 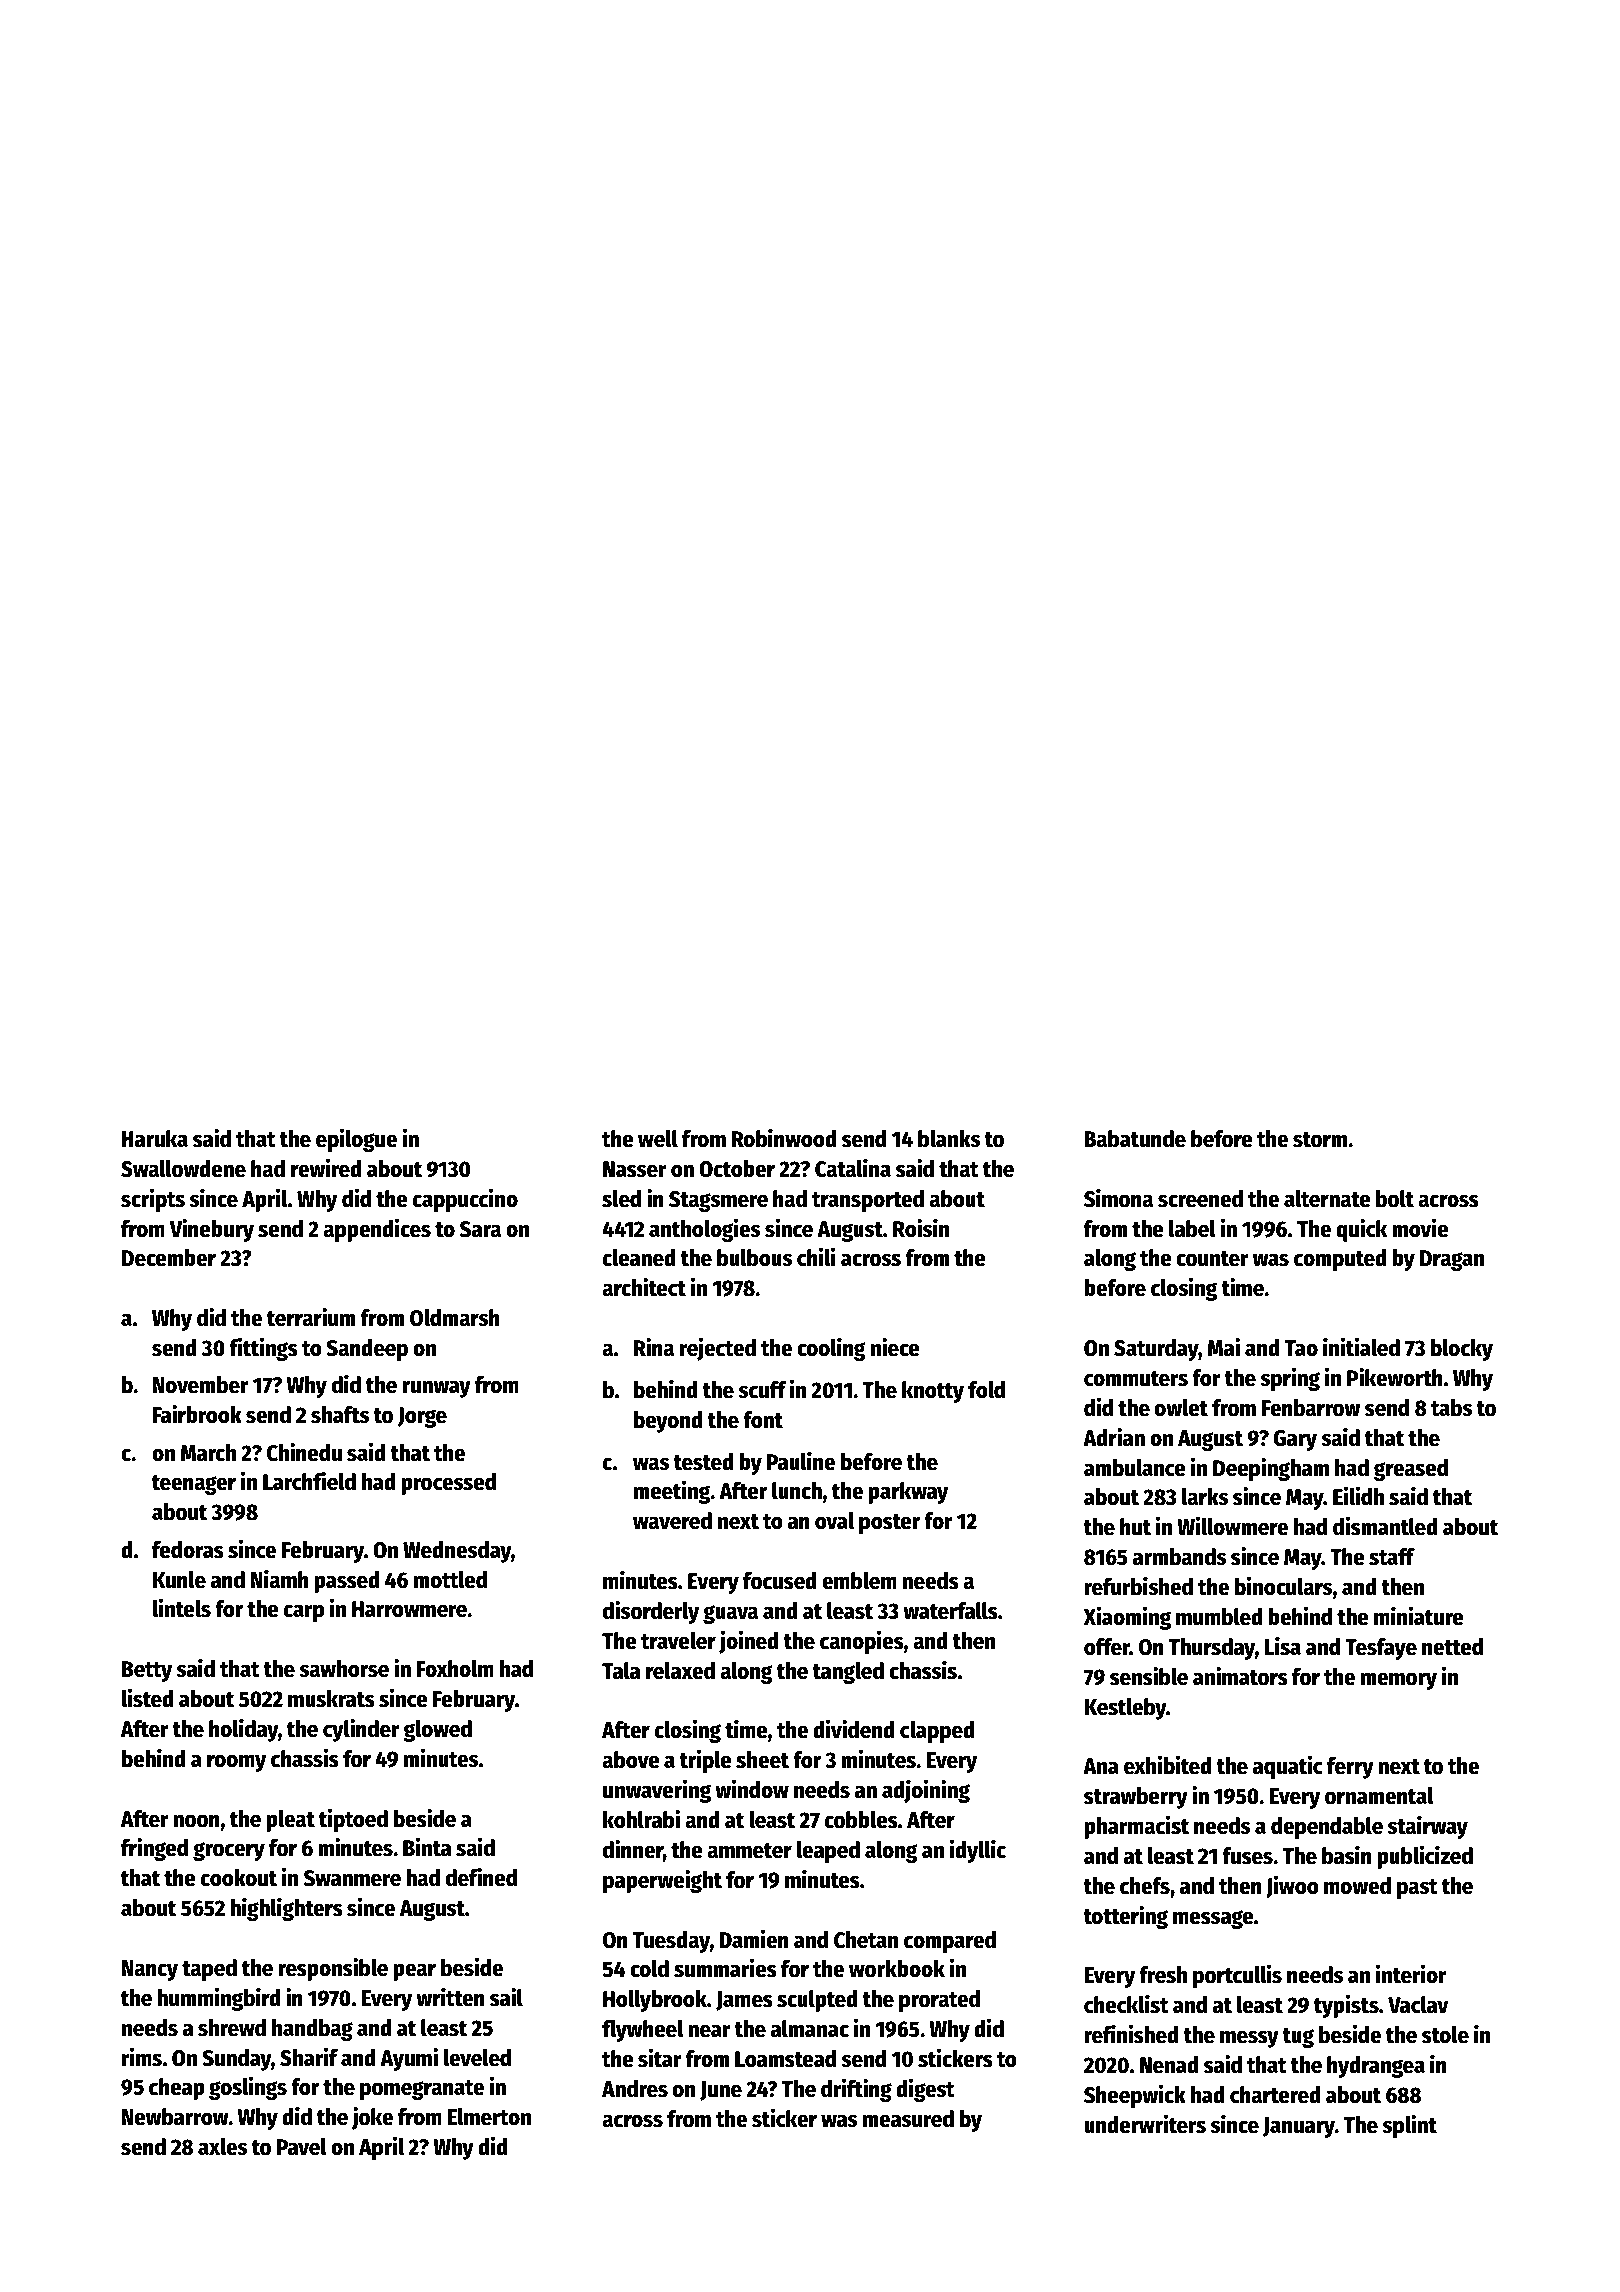 What do you see at coordinates (188, 1550) in the screenshot?
I see `fedoras` at bounding box center [188, 1550].
